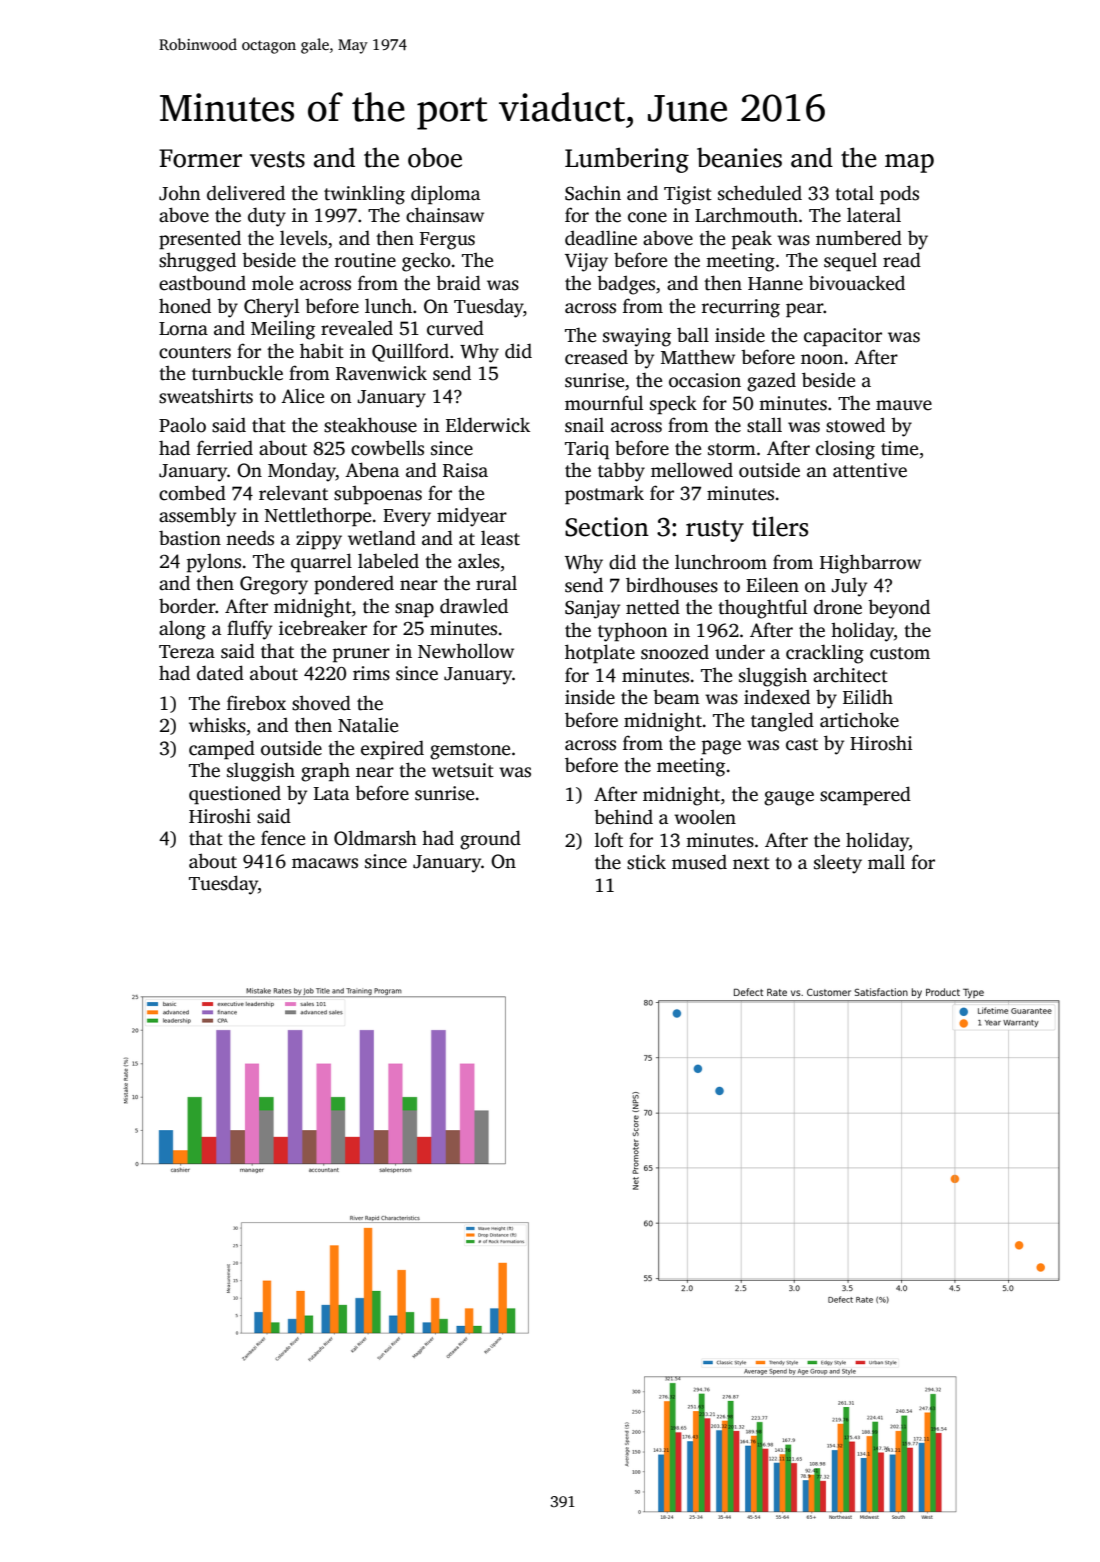 Image resolution: width=1100 pixels, height=1562 pixels. What do you see at coordinates (361, 655) in the image?
I see `pruner` at bounding box center [361, 655].
